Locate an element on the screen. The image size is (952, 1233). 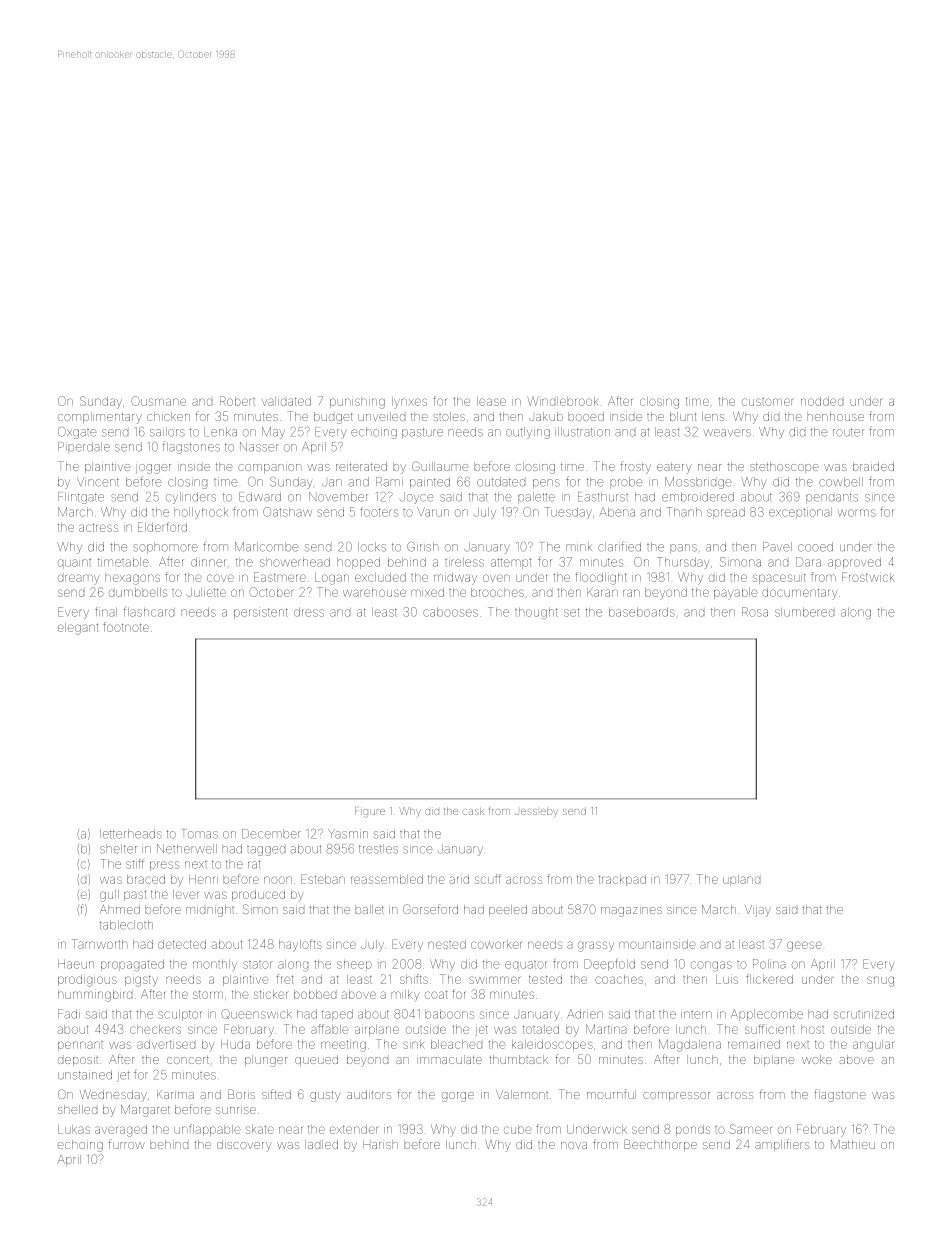
excluded is located at coordinates (380, 577).
